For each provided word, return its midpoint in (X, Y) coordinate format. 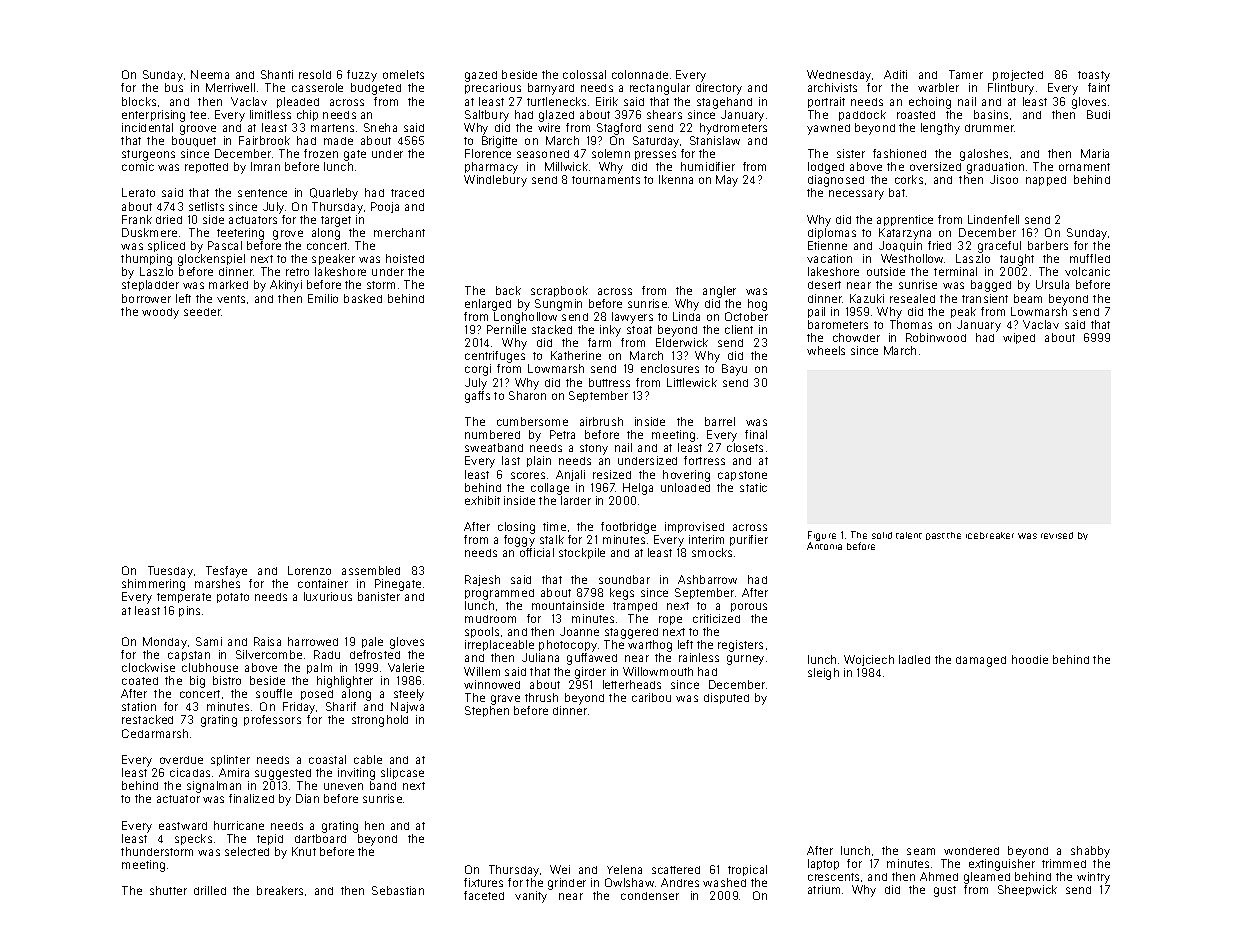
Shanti (277, 74)
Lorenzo (309, 570)
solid (882, 535)
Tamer (966, 74)
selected (247, 851)
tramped (635, 607)
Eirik (607, 101)
